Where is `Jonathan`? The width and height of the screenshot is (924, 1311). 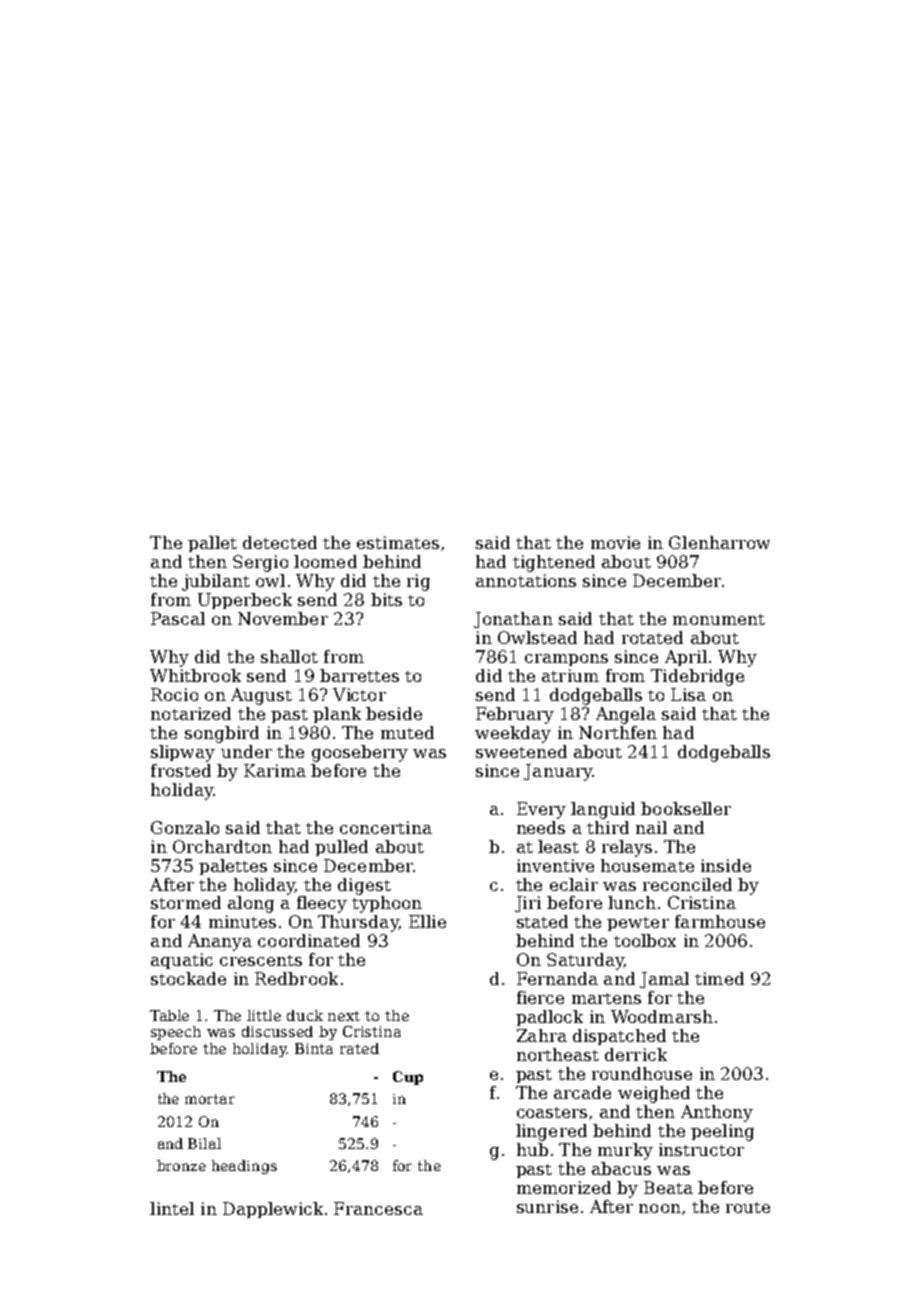
Jonathan is located at coordinates (513, 620).
